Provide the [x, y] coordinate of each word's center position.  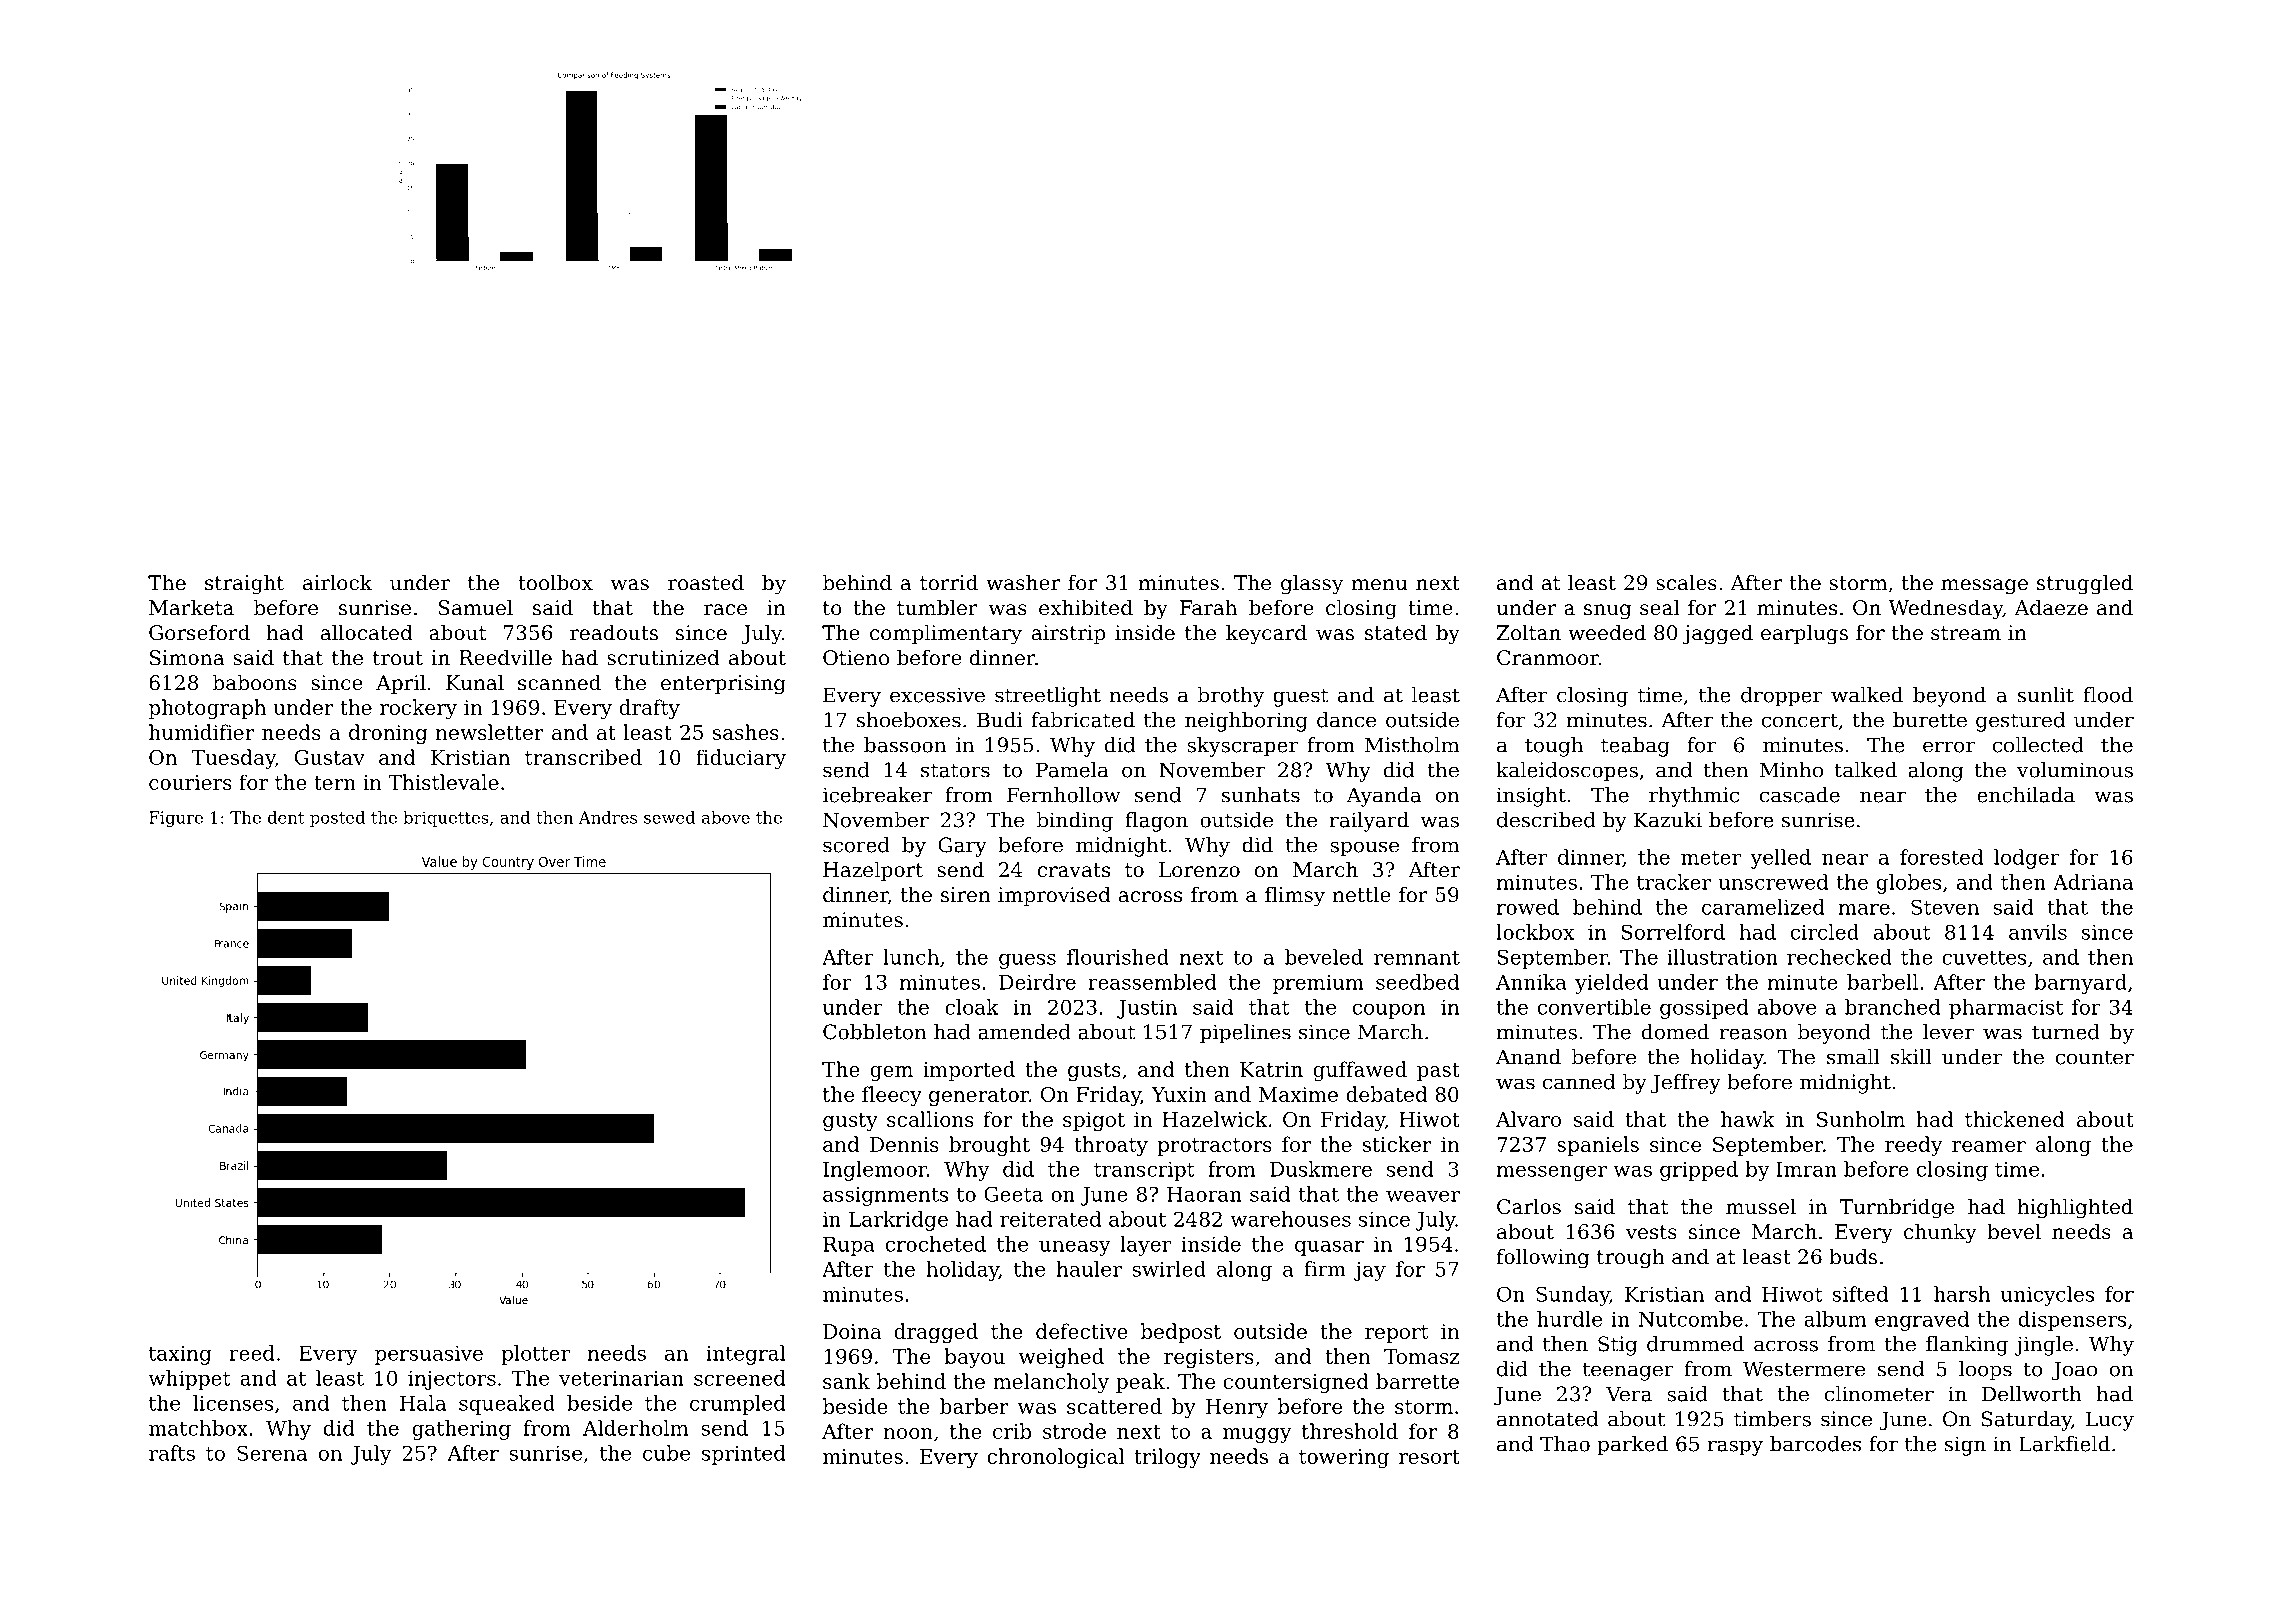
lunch [911, 957]
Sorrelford [1673, 932]
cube [666, 1453]
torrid [949, 582]
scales [1686, 582]
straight [244, 584]
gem [891, 1073]
